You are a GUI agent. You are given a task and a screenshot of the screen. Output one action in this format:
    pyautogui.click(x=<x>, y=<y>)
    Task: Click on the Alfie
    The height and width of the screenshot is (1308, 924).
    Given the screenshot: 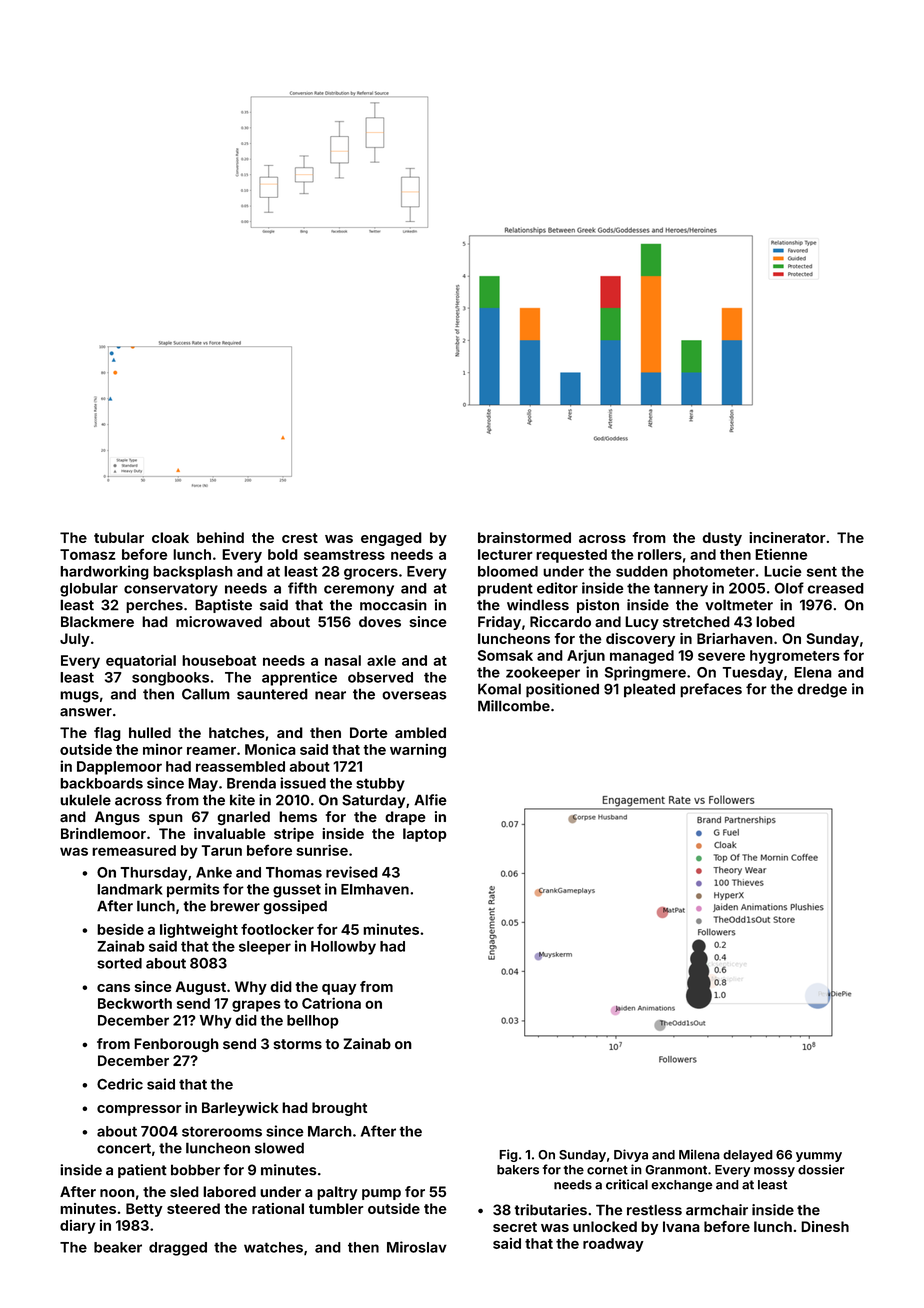 What is the action you would take?
    pyautogui.click(x=430, y=800)
